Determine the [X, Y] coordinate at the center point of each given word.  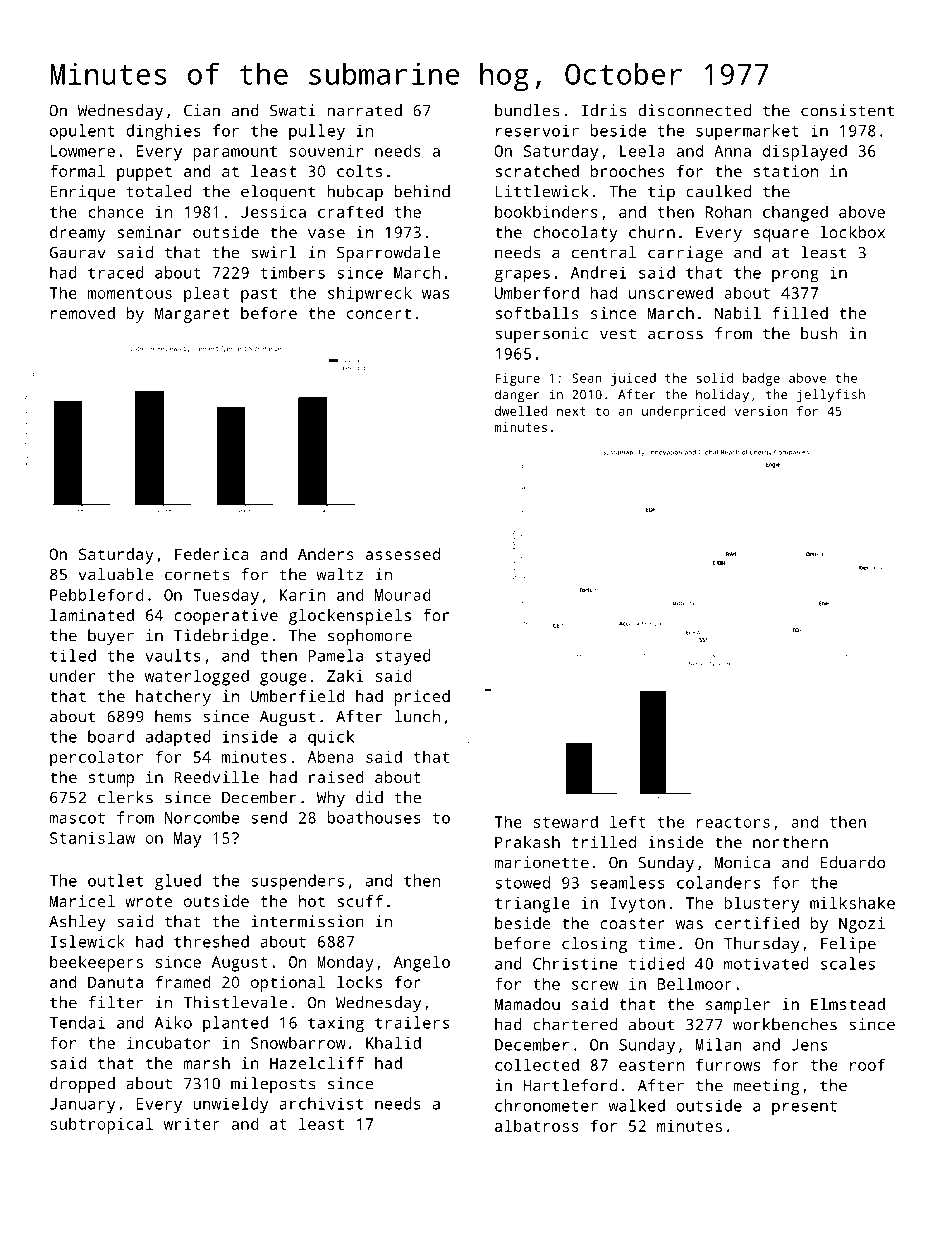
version [761, 411]
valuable [116, 574]
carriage [685, 254]
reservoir [537, 130]
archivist [321, 1103]
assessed [403, 554]
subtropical [101, 1125]
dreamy [78, 234]
